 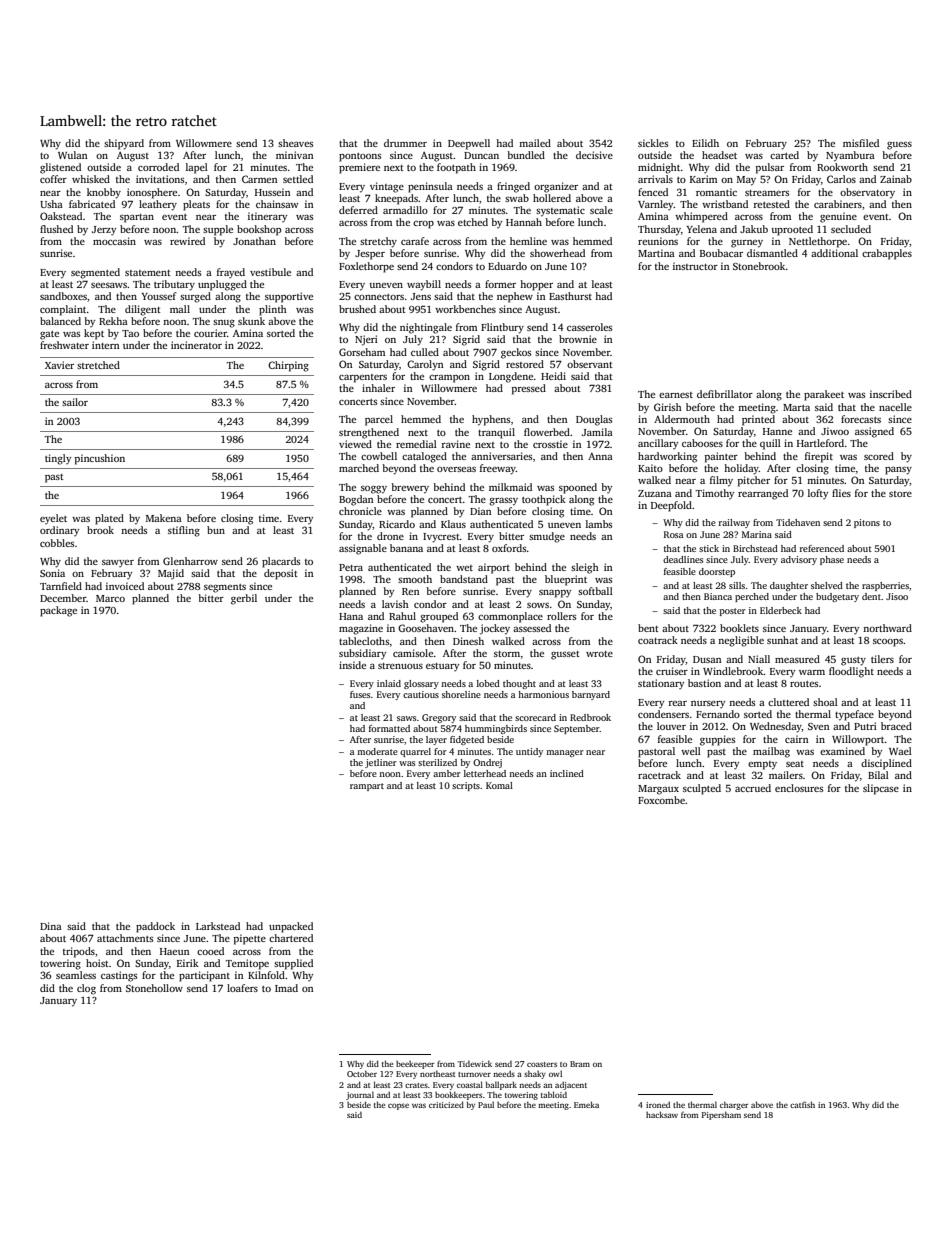 I want to click on Douglas, so click(x=594, y=420).
